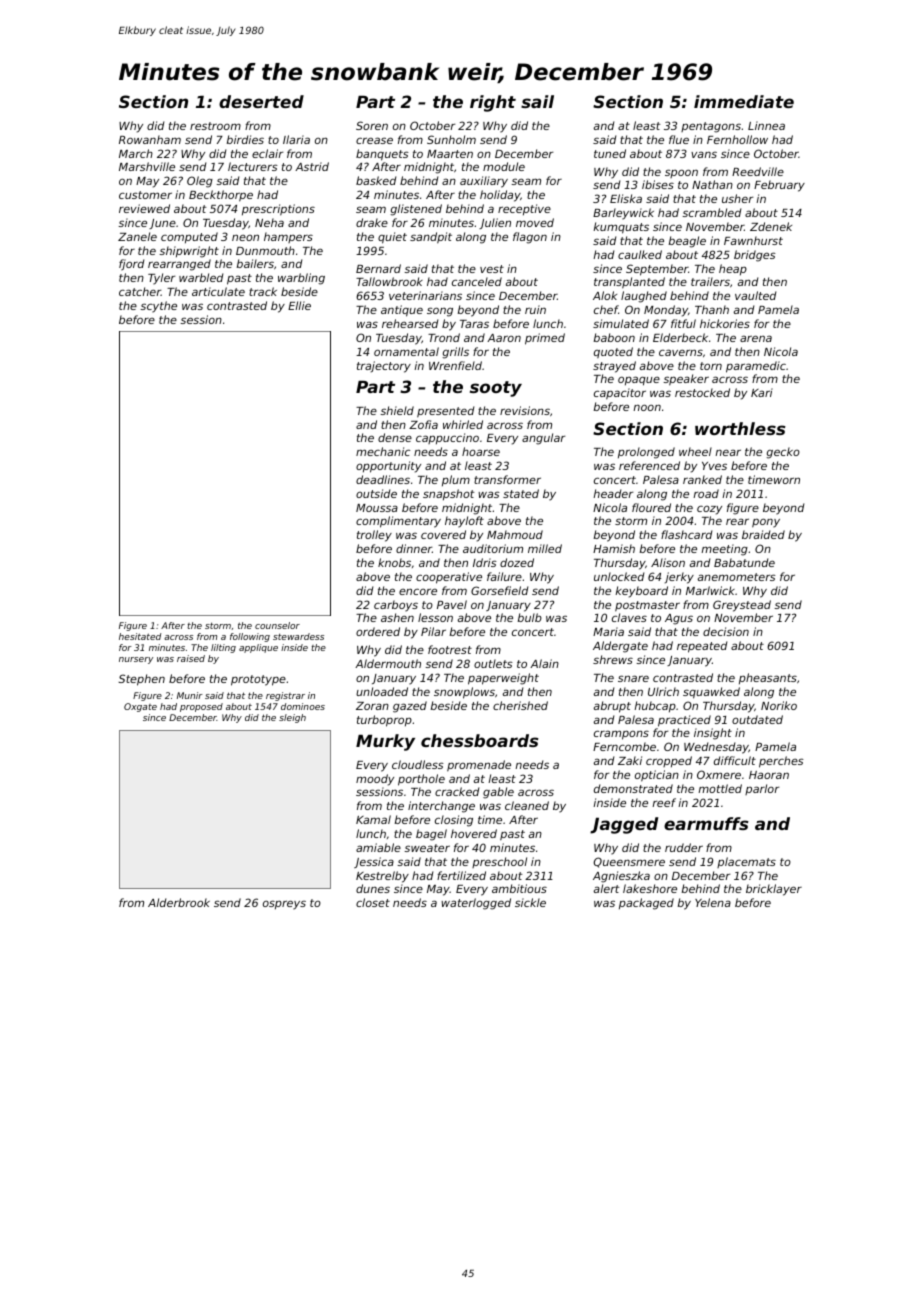 The image size is (924, 1308). I want to click on abrupt, so click(612, 707).
